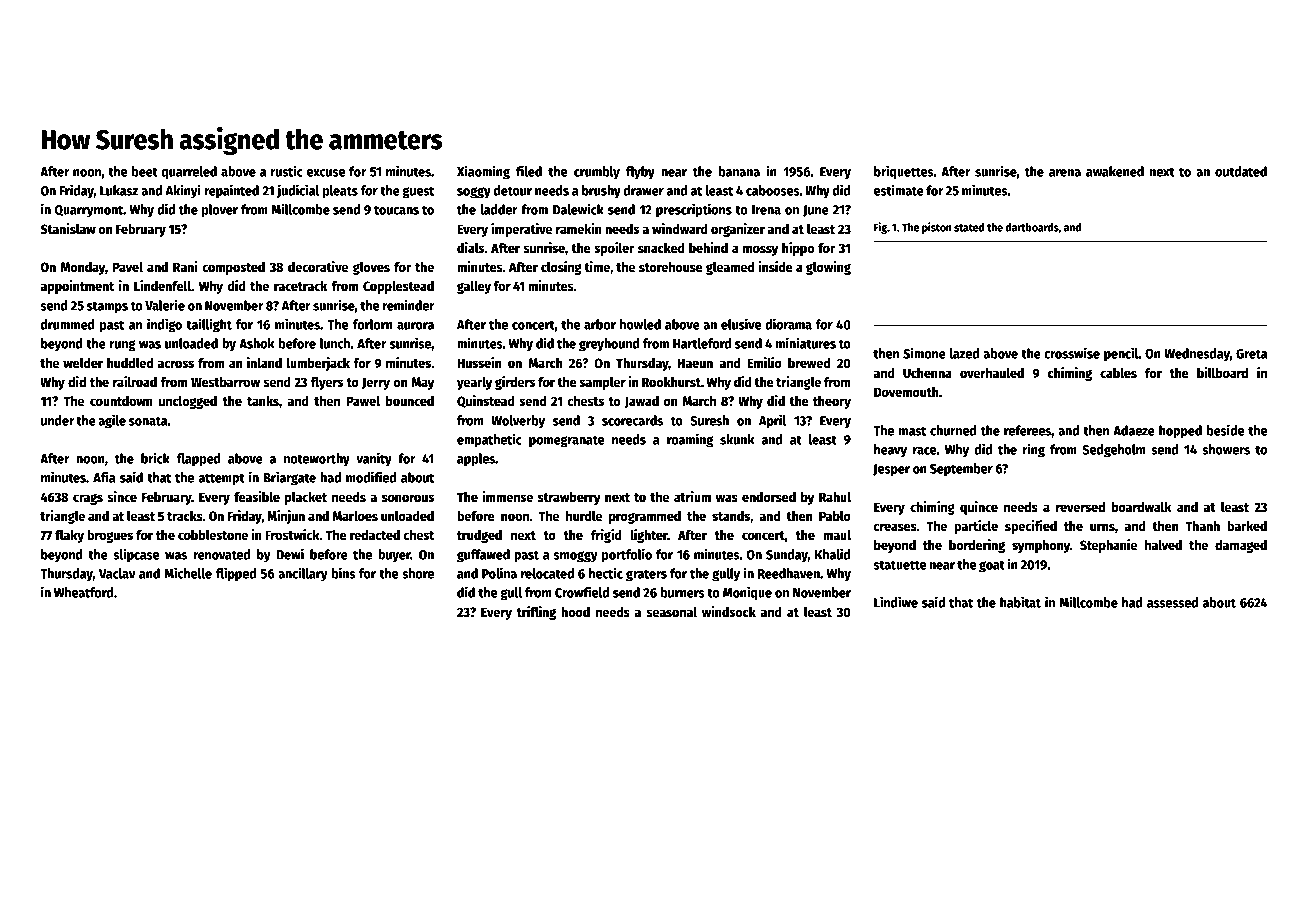 The height and width of the image is (924, 1308). What do you see at coordinates (110, 536) in the image?
I see `brogues` at bounding box center [110, 536].
